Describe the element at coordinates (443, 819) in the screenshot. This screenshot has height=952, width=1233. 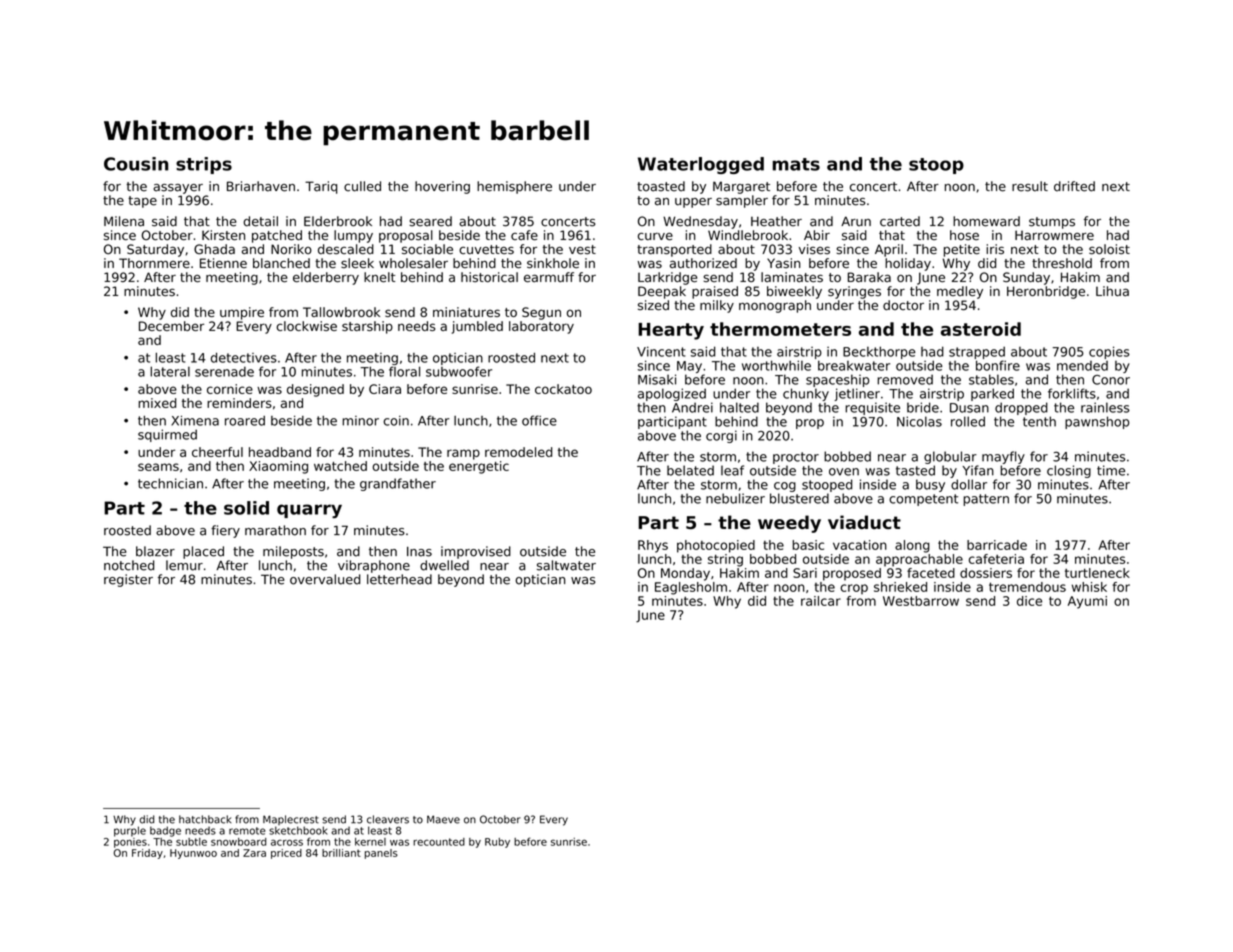
I see `Maeve` at that location.
